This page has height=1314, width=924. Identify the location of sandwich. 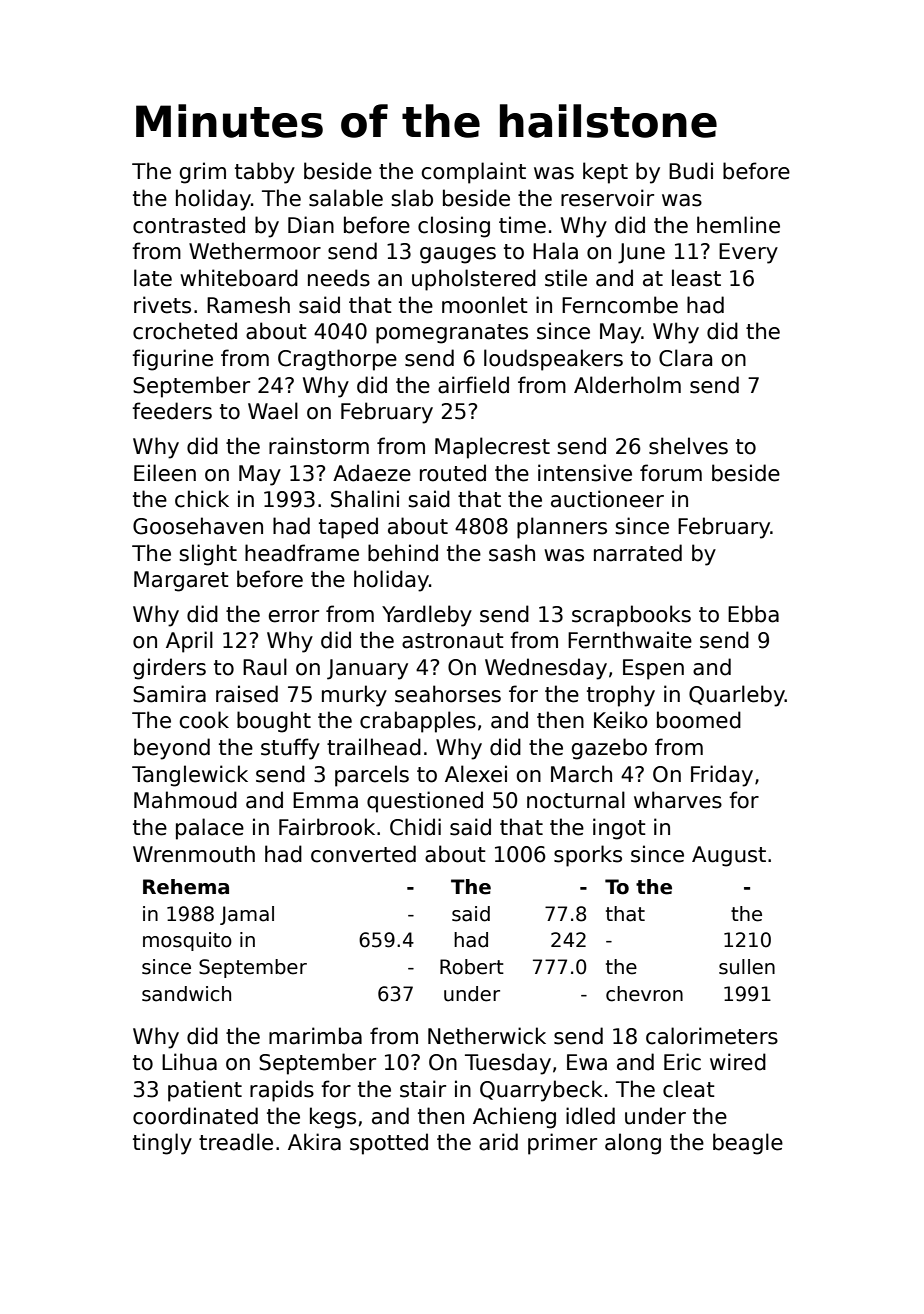
(186, 994).
